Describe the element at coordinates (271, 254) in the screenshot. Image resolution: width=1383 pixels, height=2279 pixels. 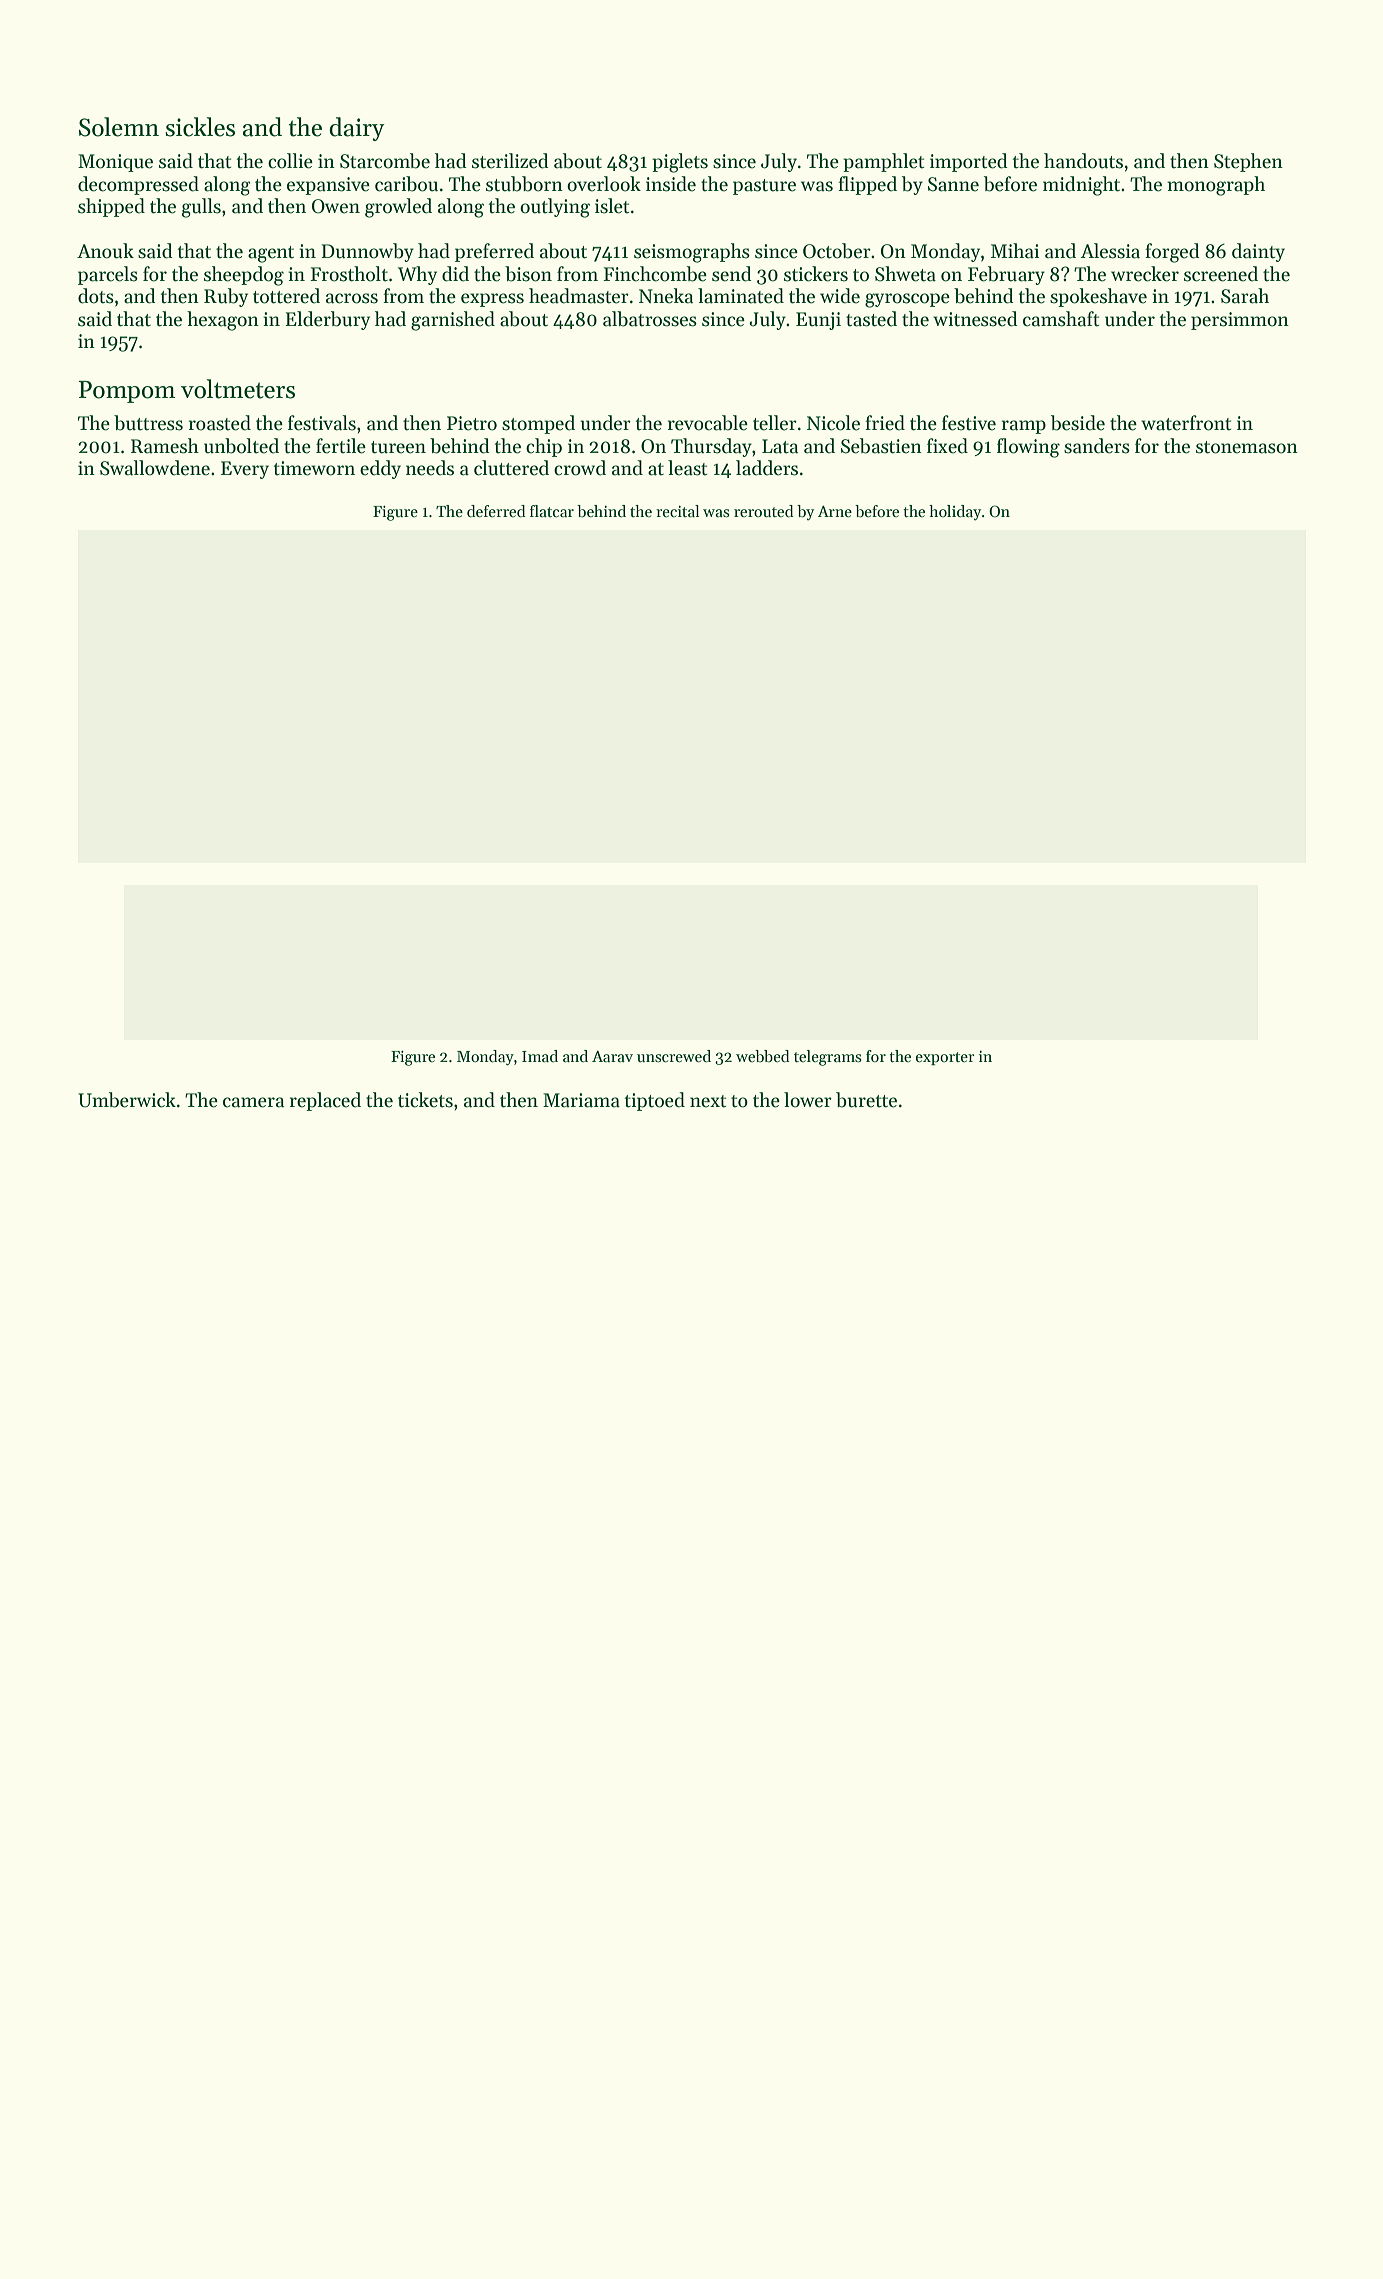
I see `agent` at that location.
